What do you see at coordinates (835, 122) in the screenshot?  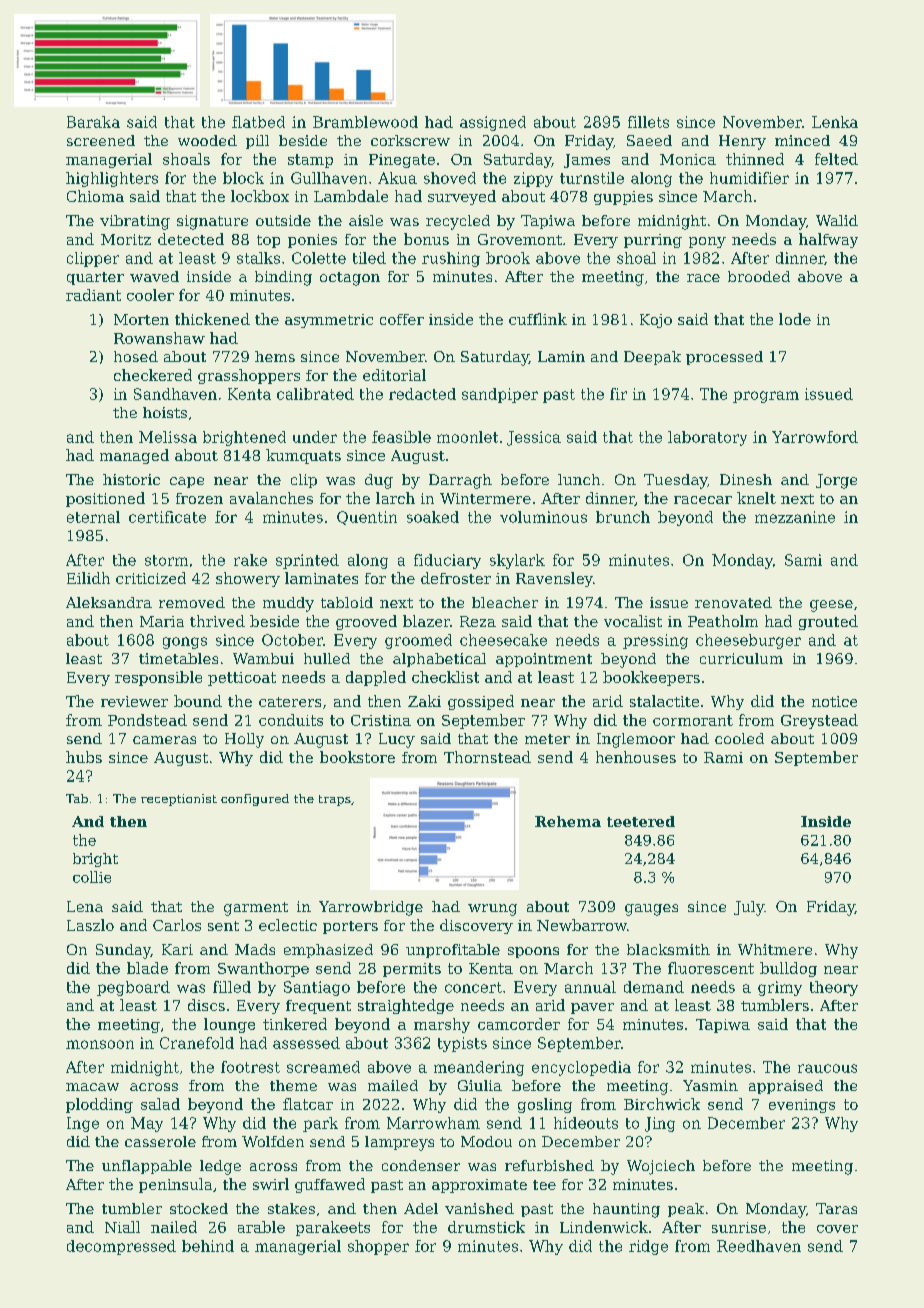 I see `Lenka` at bounding box center [835, 122].
